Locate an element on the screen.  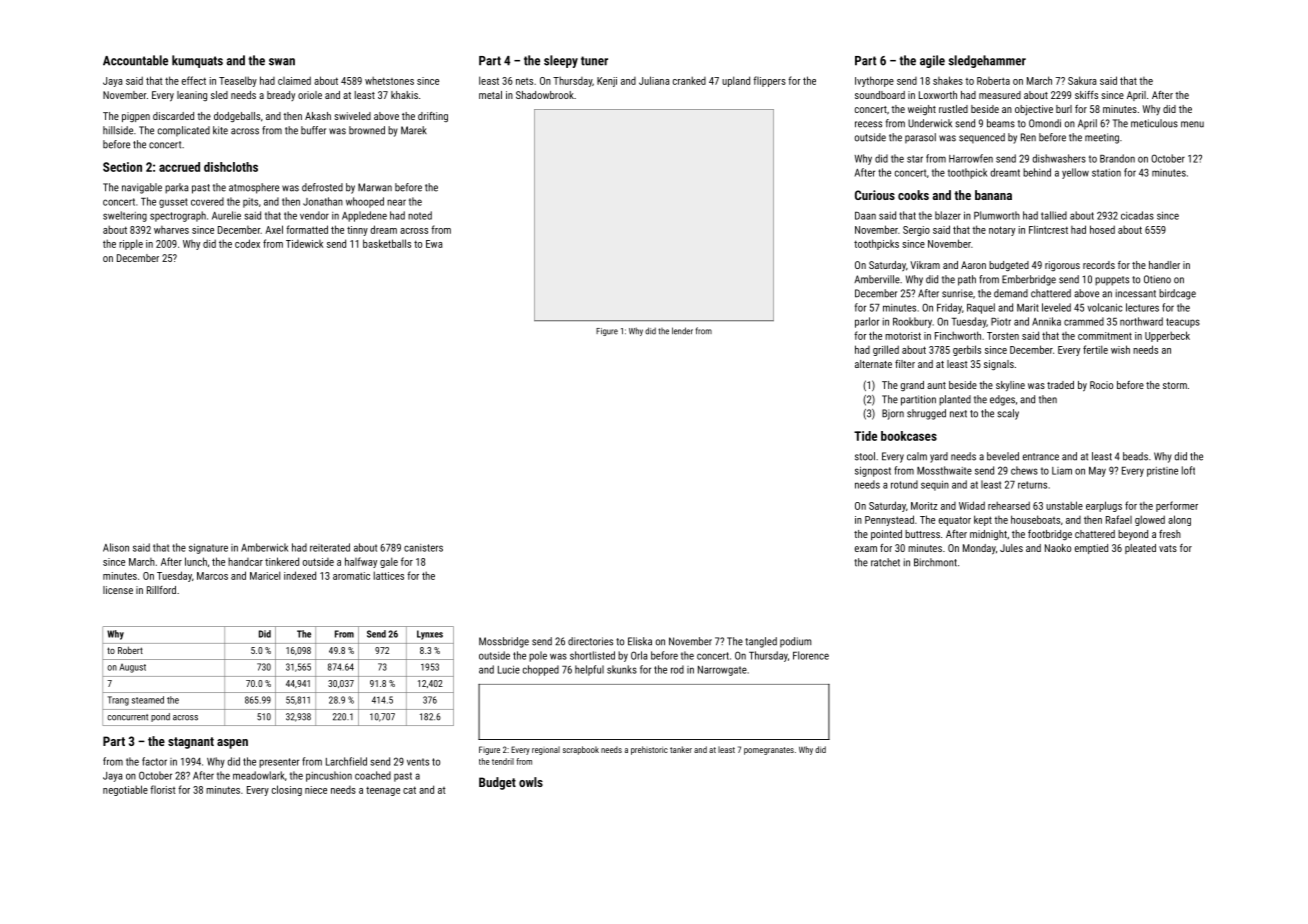
owls is located at coordinates (531, 782).
